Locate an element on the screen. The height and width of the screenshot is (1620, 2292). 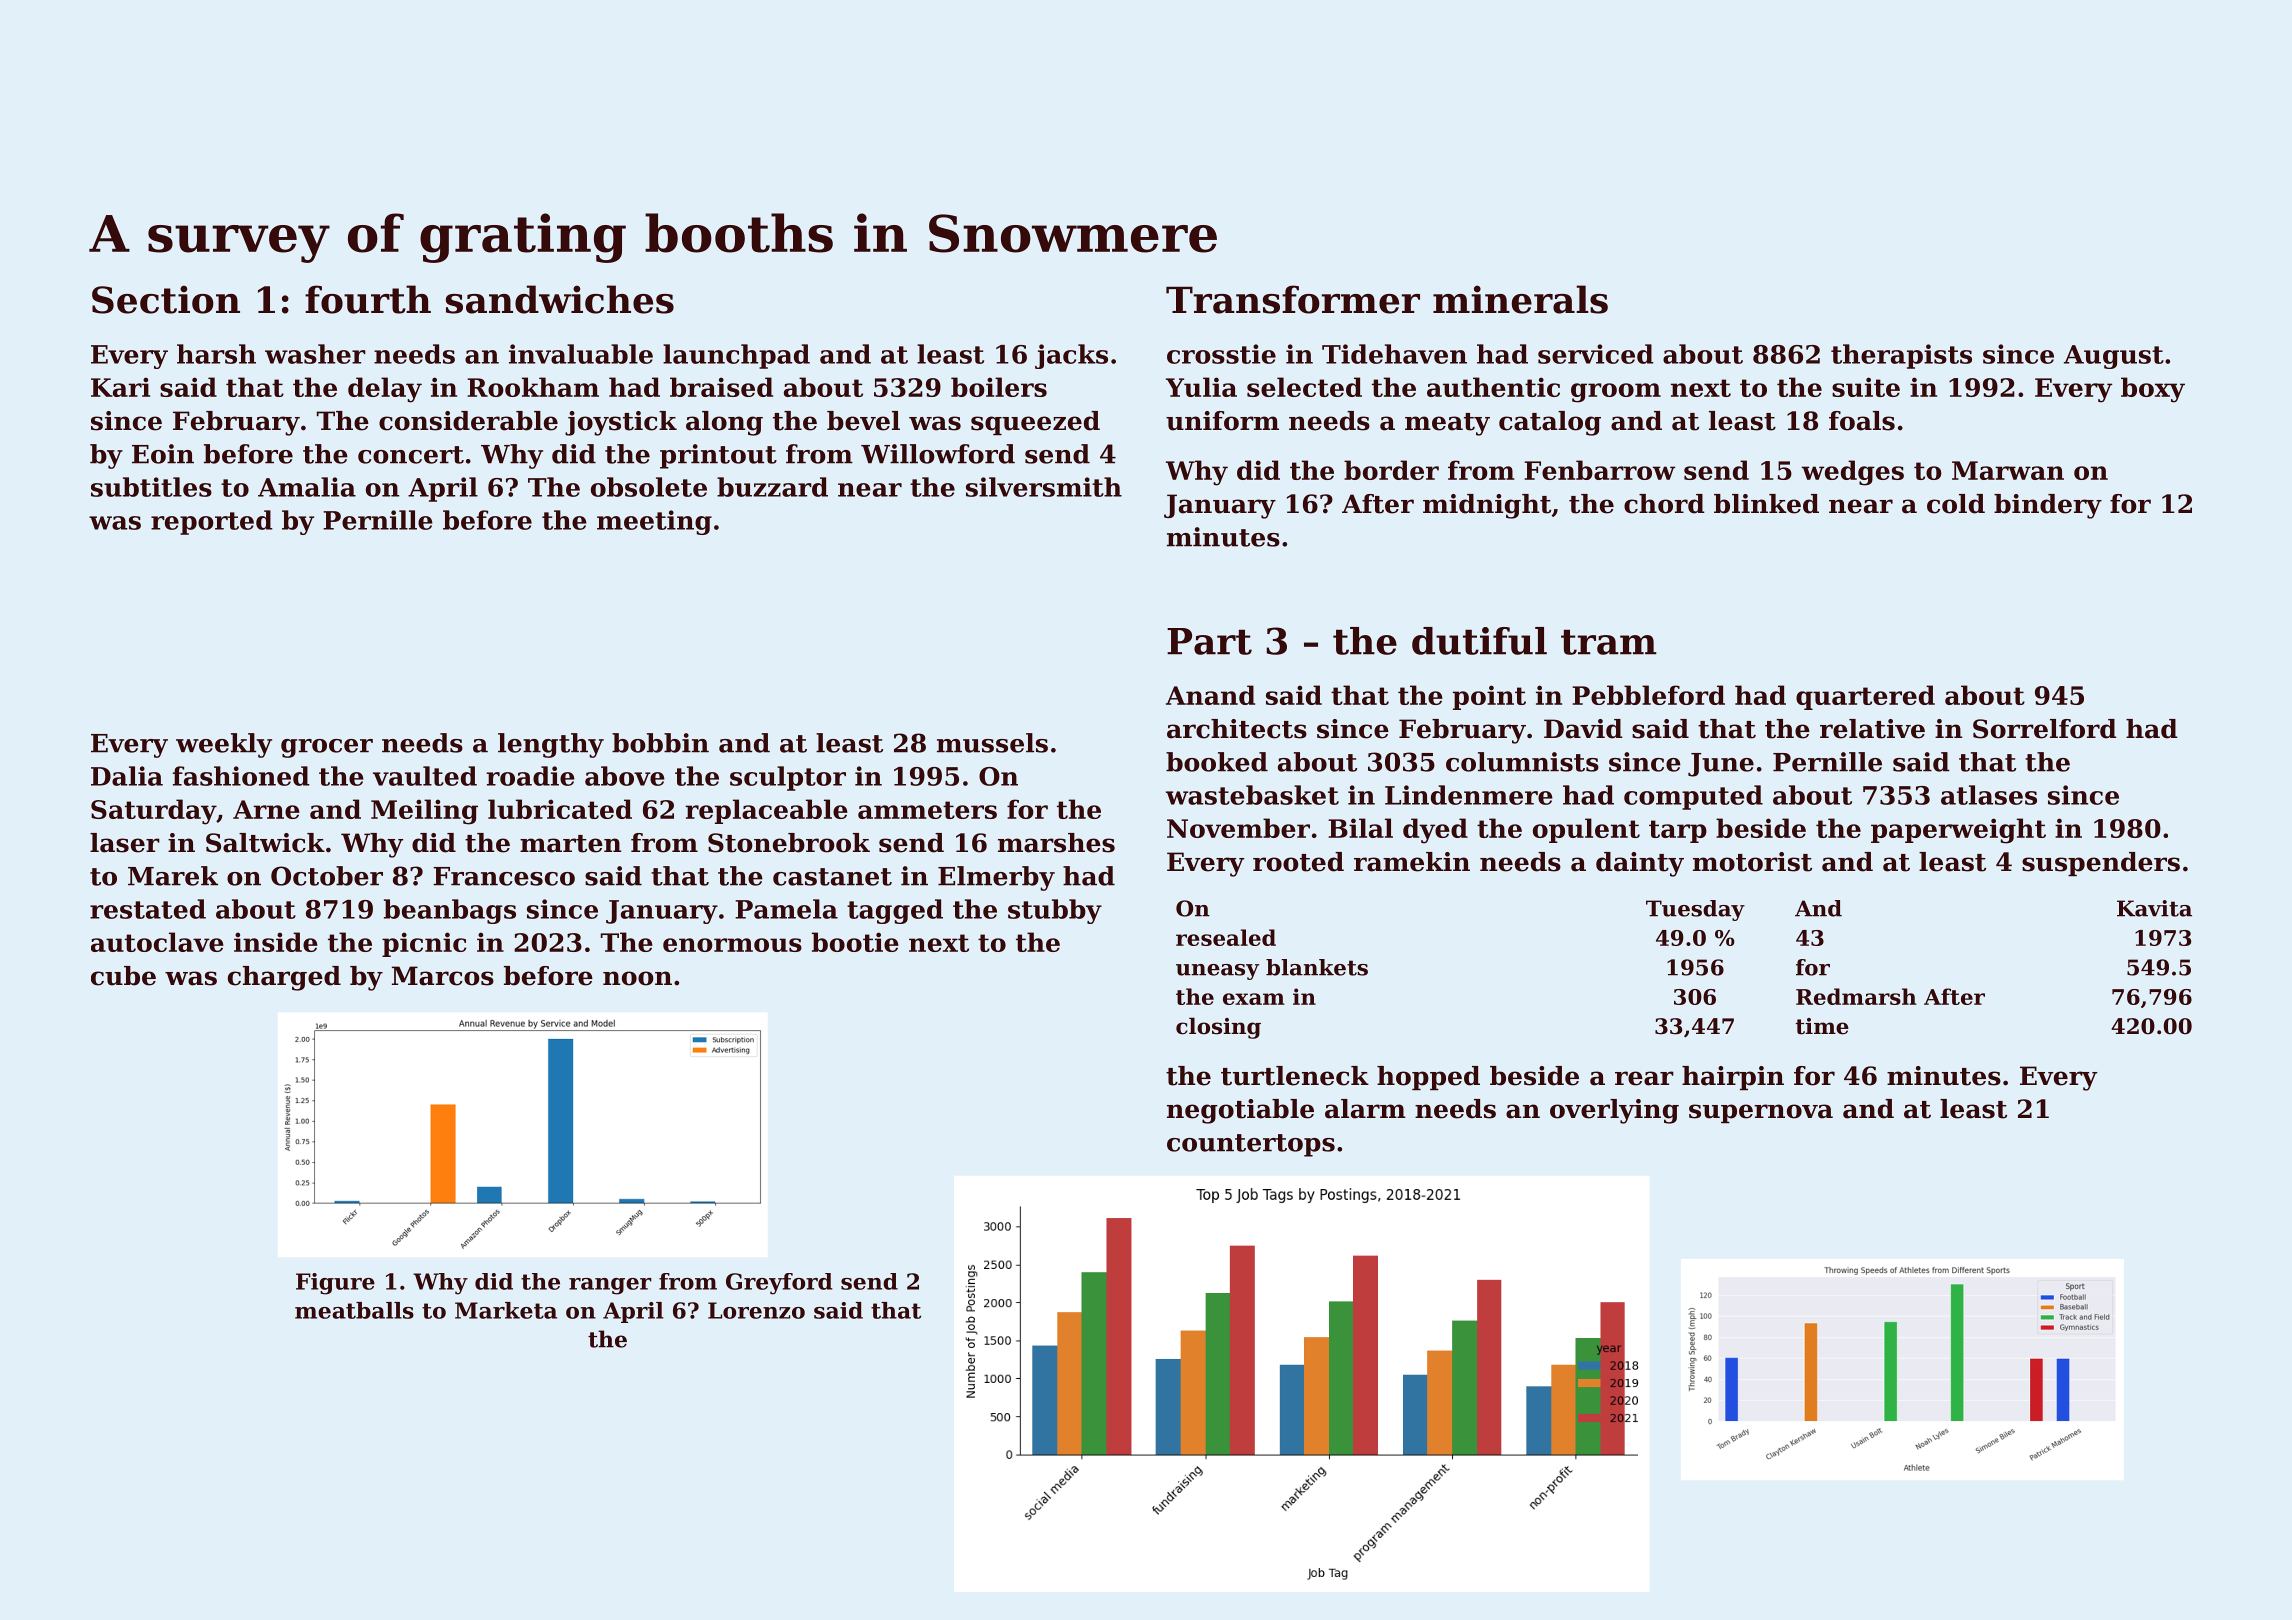
silversmith is located at coordinates (1044, 487).
